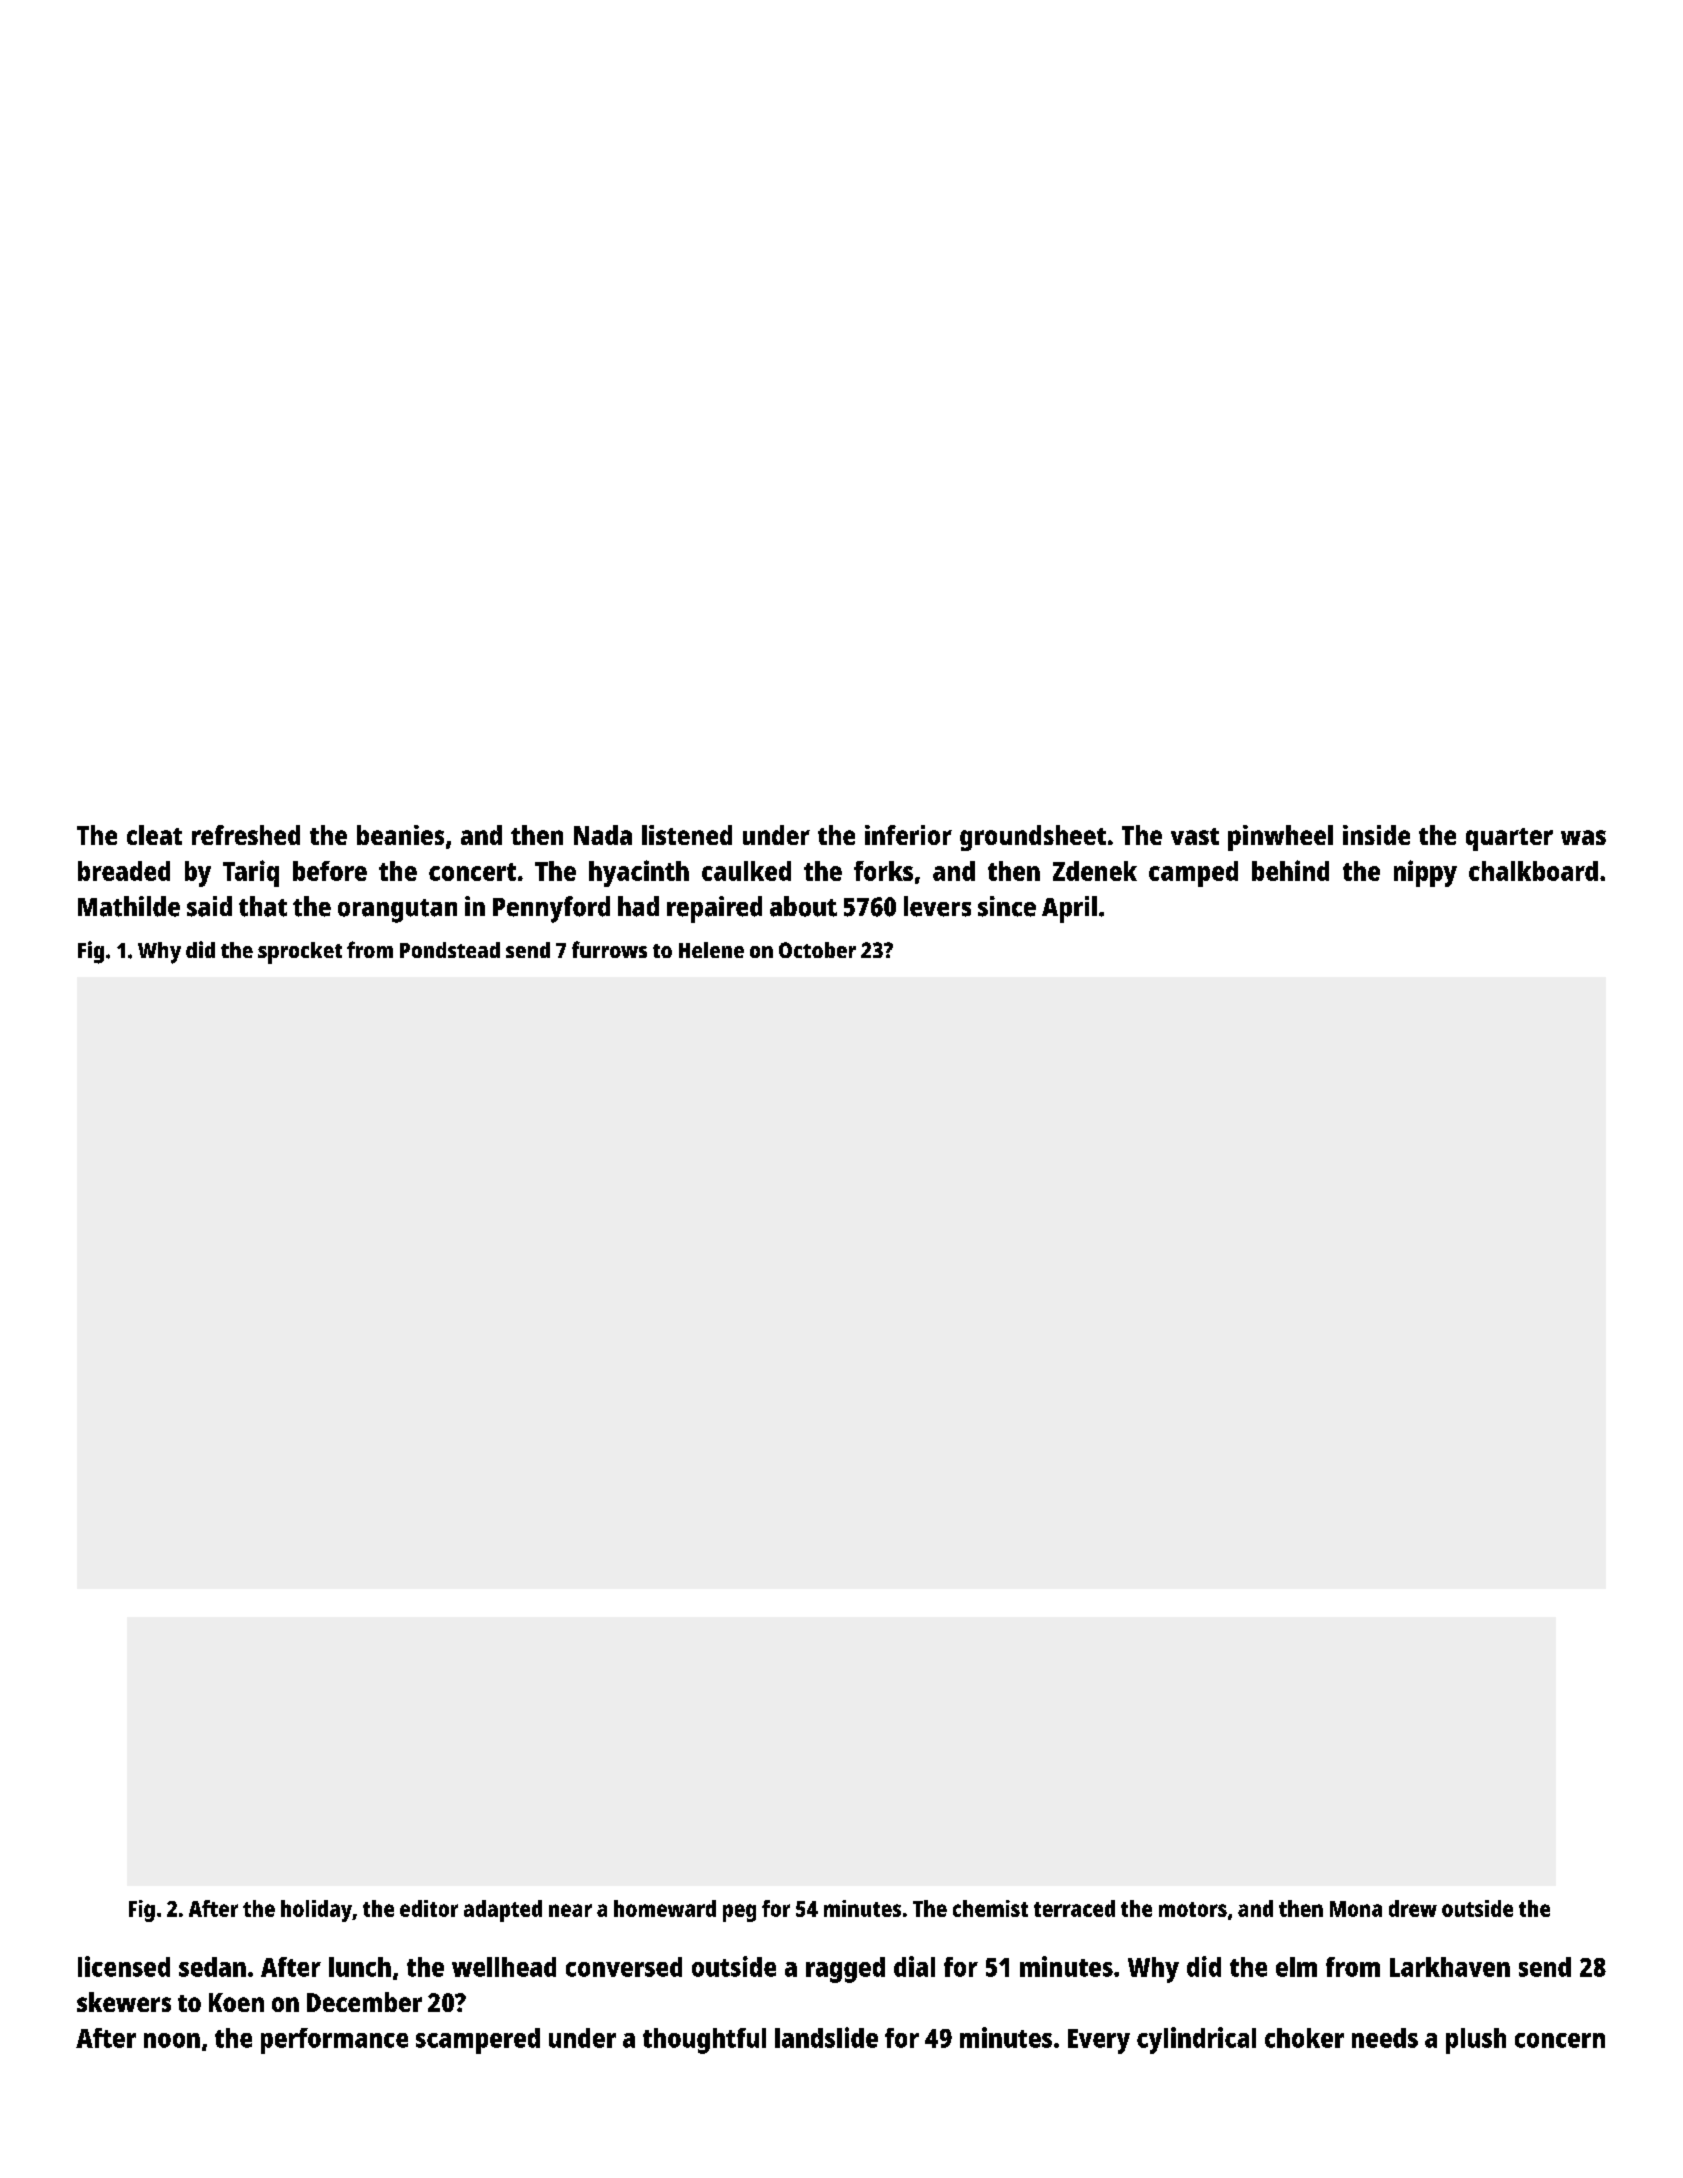  Describe the element at coordinates (1533, 871) in the screenshot. I see `chalkboard` at that location.
